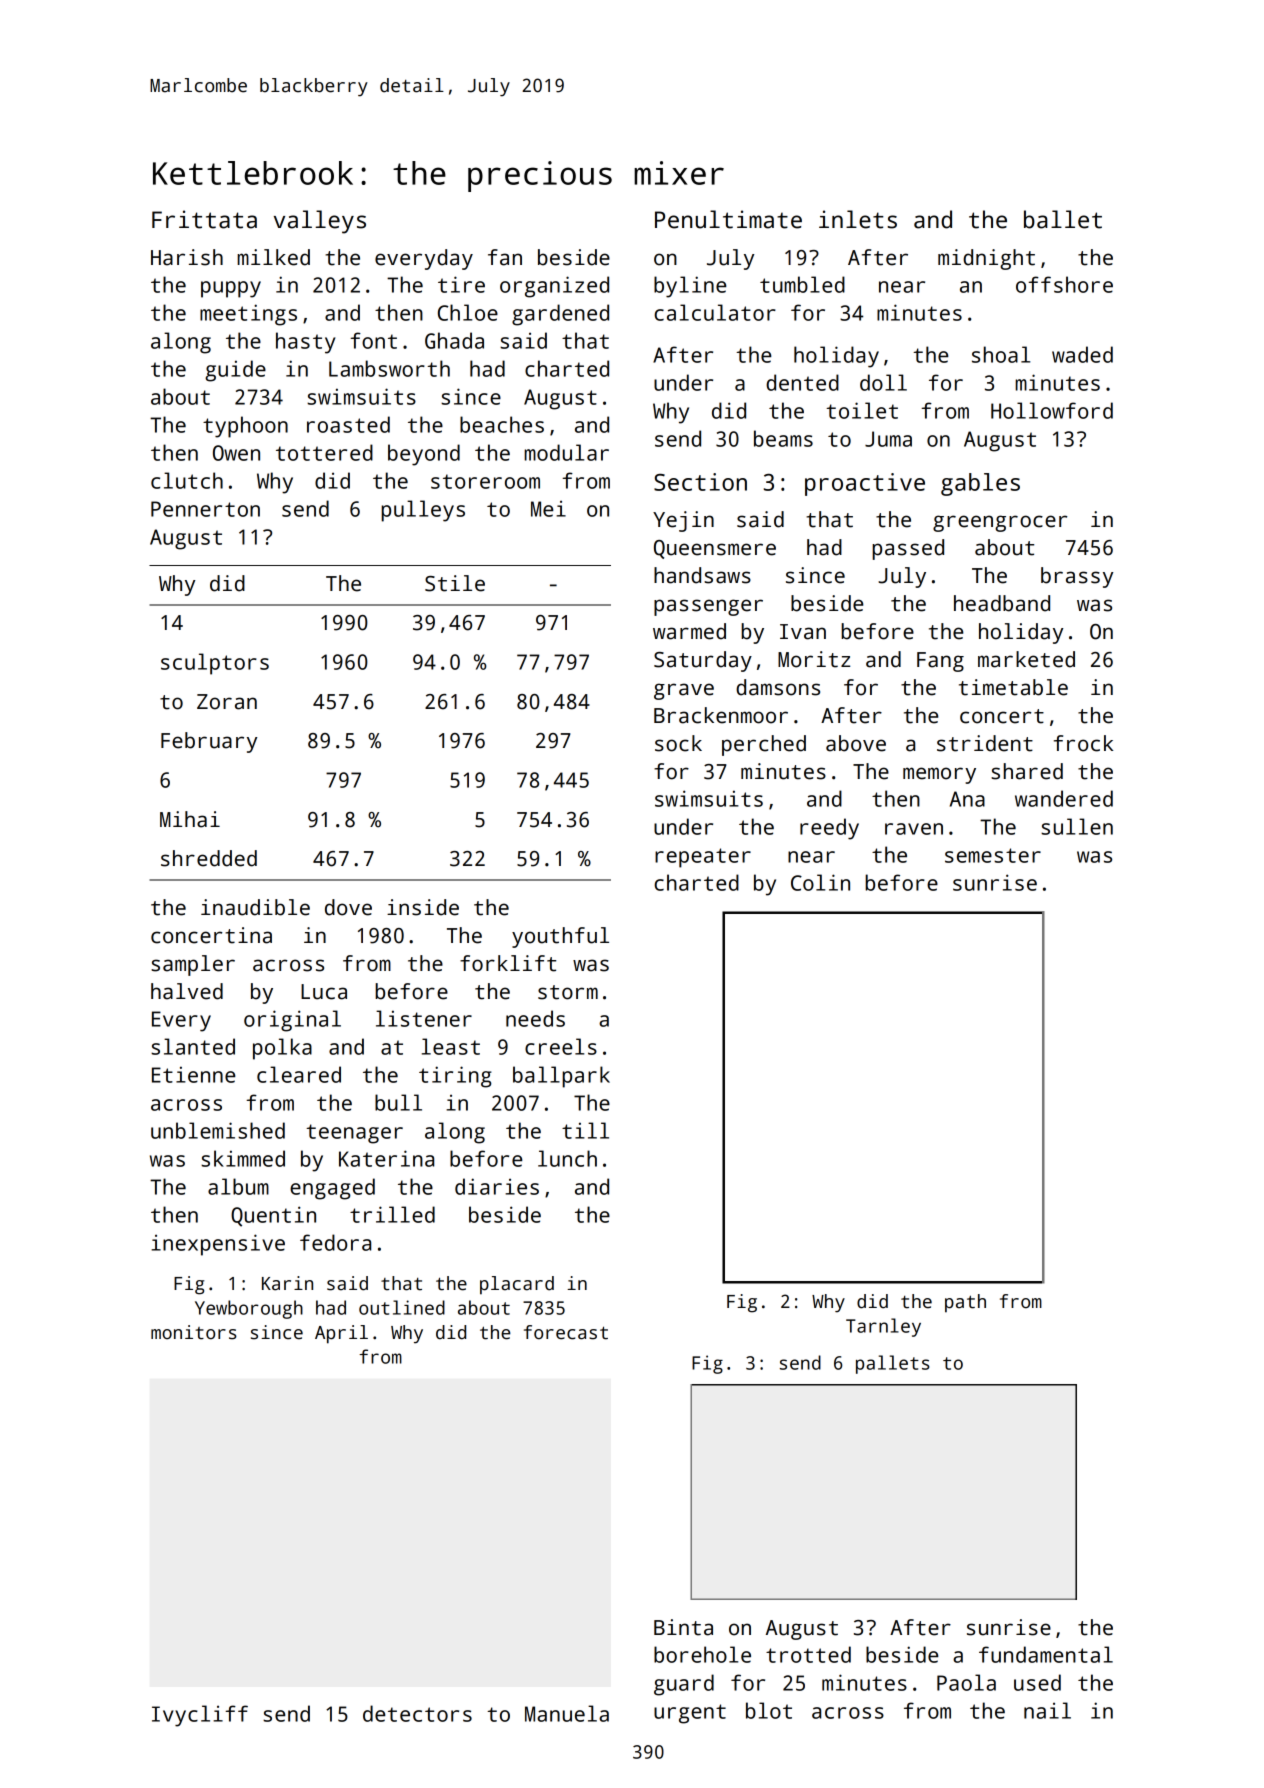 Image resolution: width=1264 pixels, height=1788 pixels. Describe the element at coordinates (703, 858) in the page. I see `repeater` at that location.
